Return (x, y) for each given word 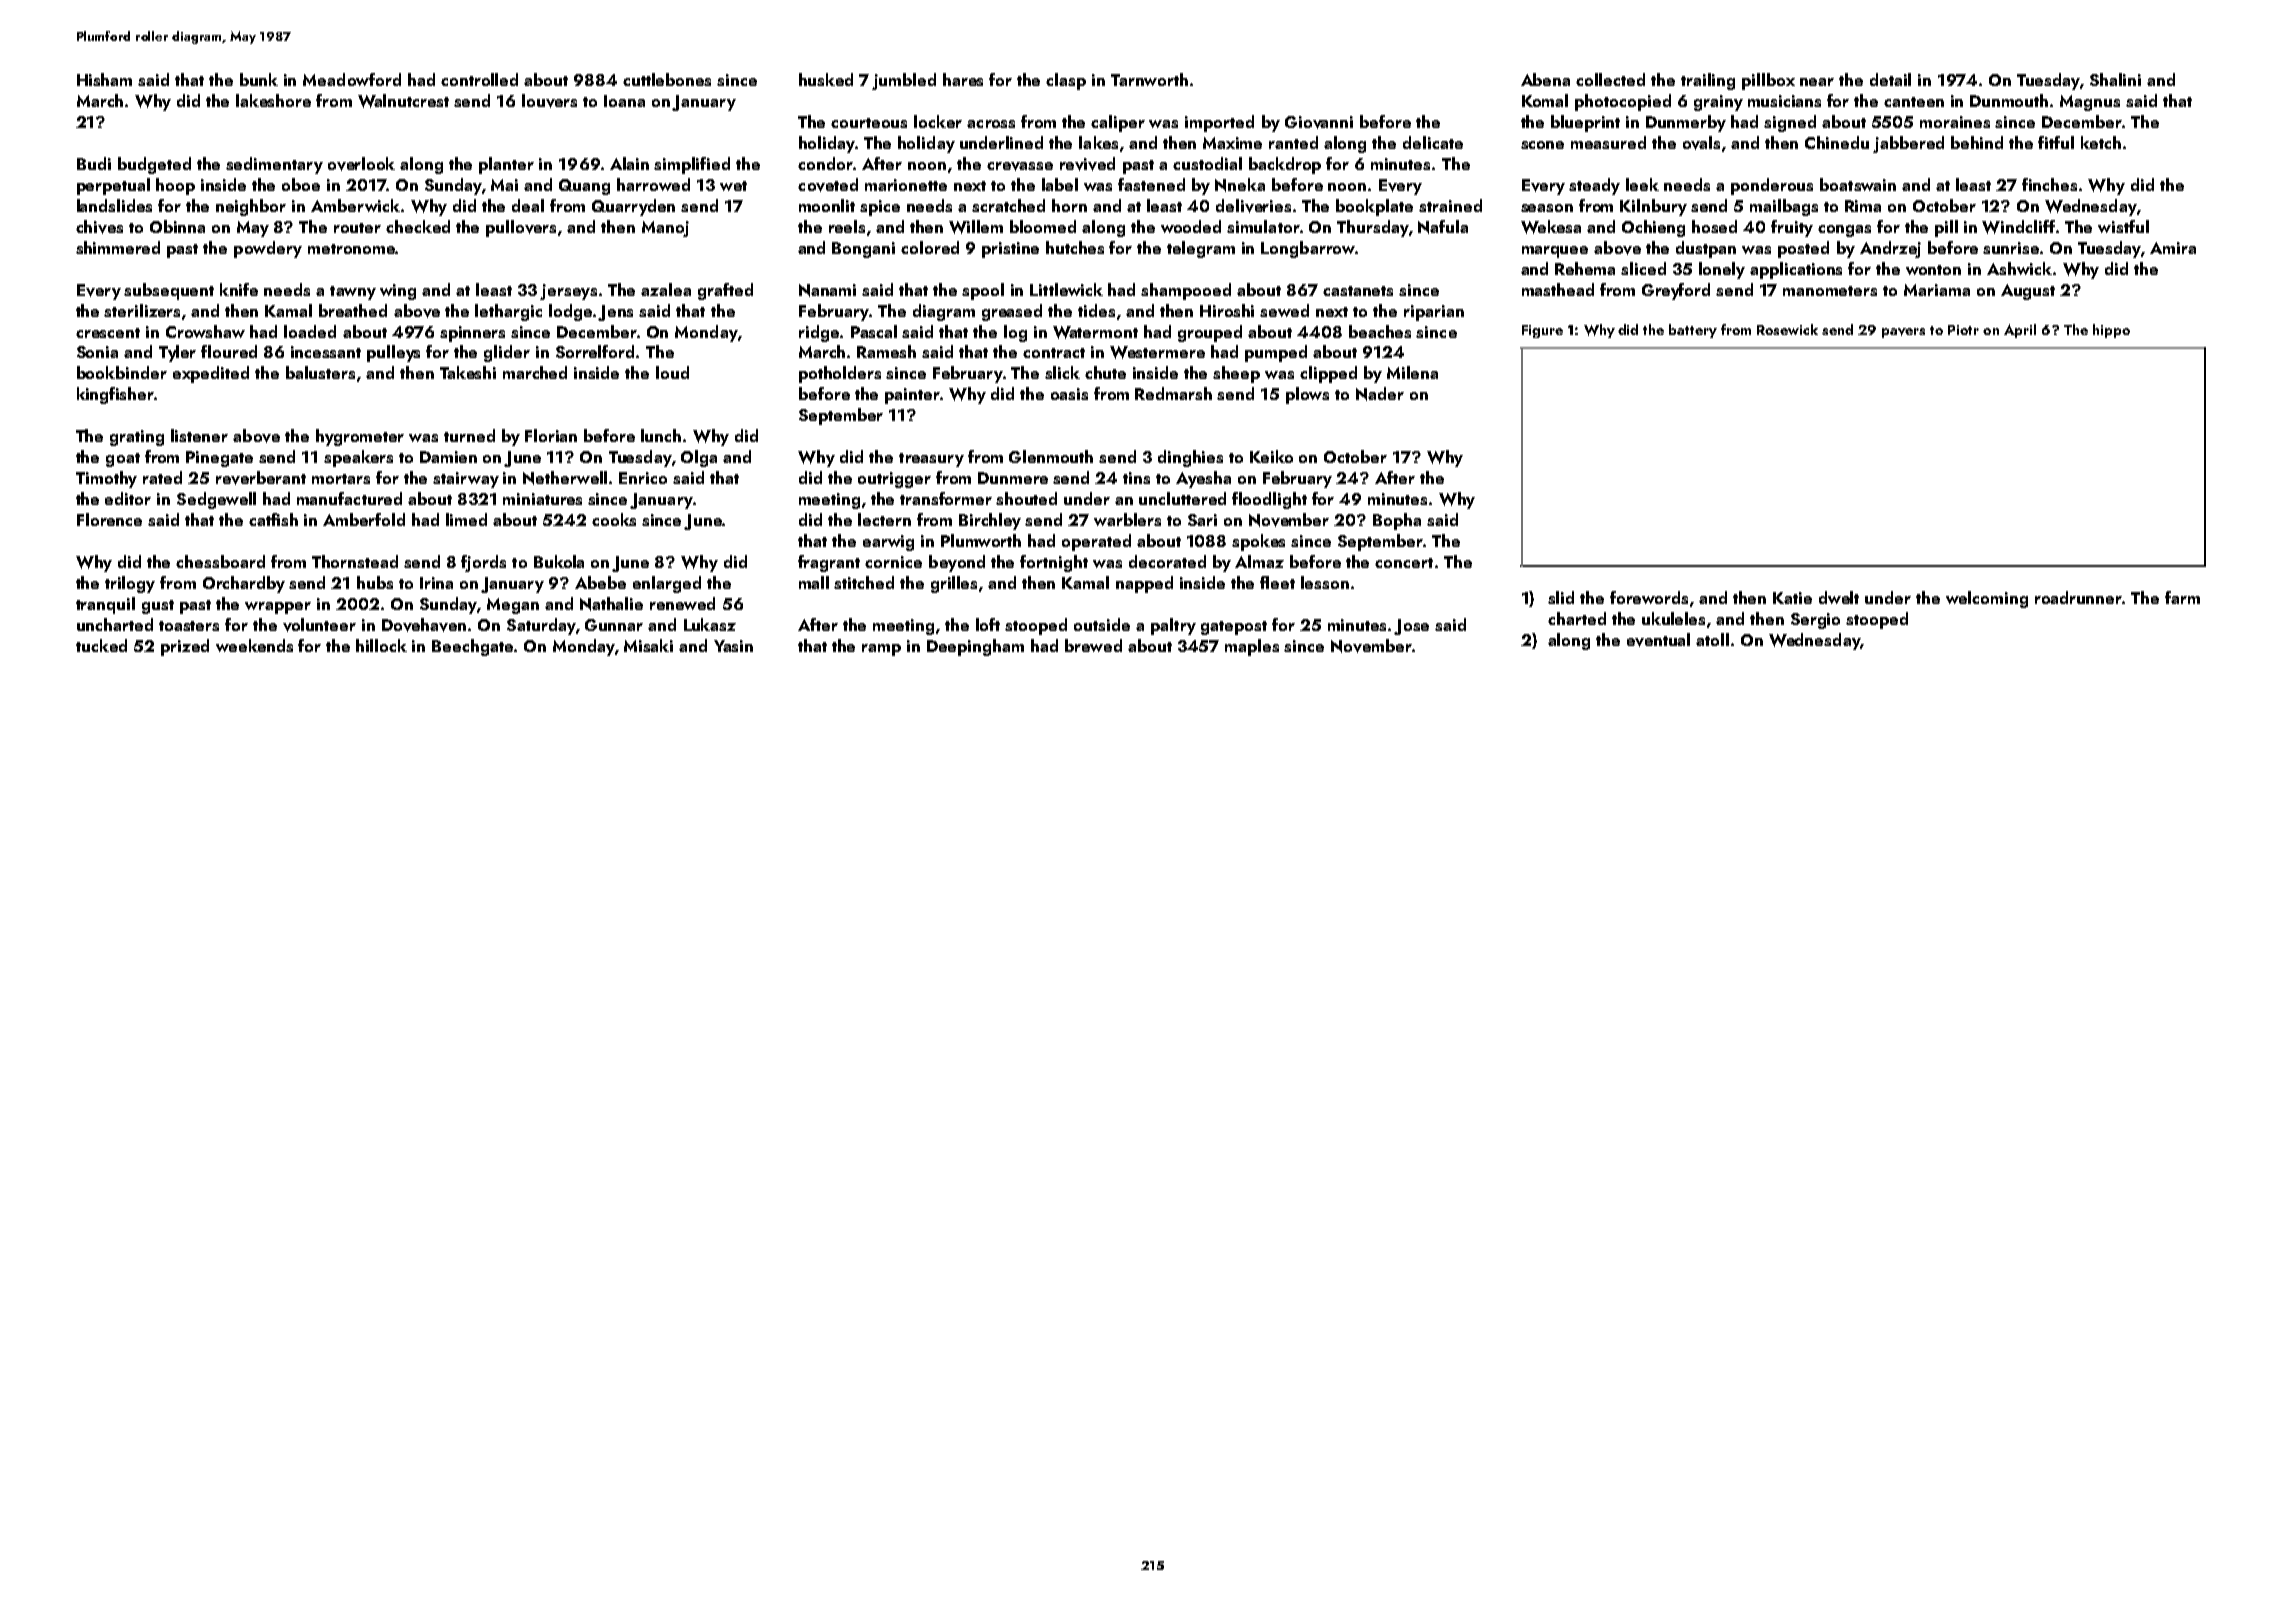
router (357, 228)
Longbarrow (1308, 249)
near (1817, 82)
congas (1844, 231)
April (2020, 331)
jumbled (904, 81)
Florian (551, 435)
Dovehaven (424, 625)
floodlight (1269, 500)
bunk (259, 79)
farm (2182, 597)
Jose (1411, 627)
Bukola (559, 561)
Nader (1380, 394)
